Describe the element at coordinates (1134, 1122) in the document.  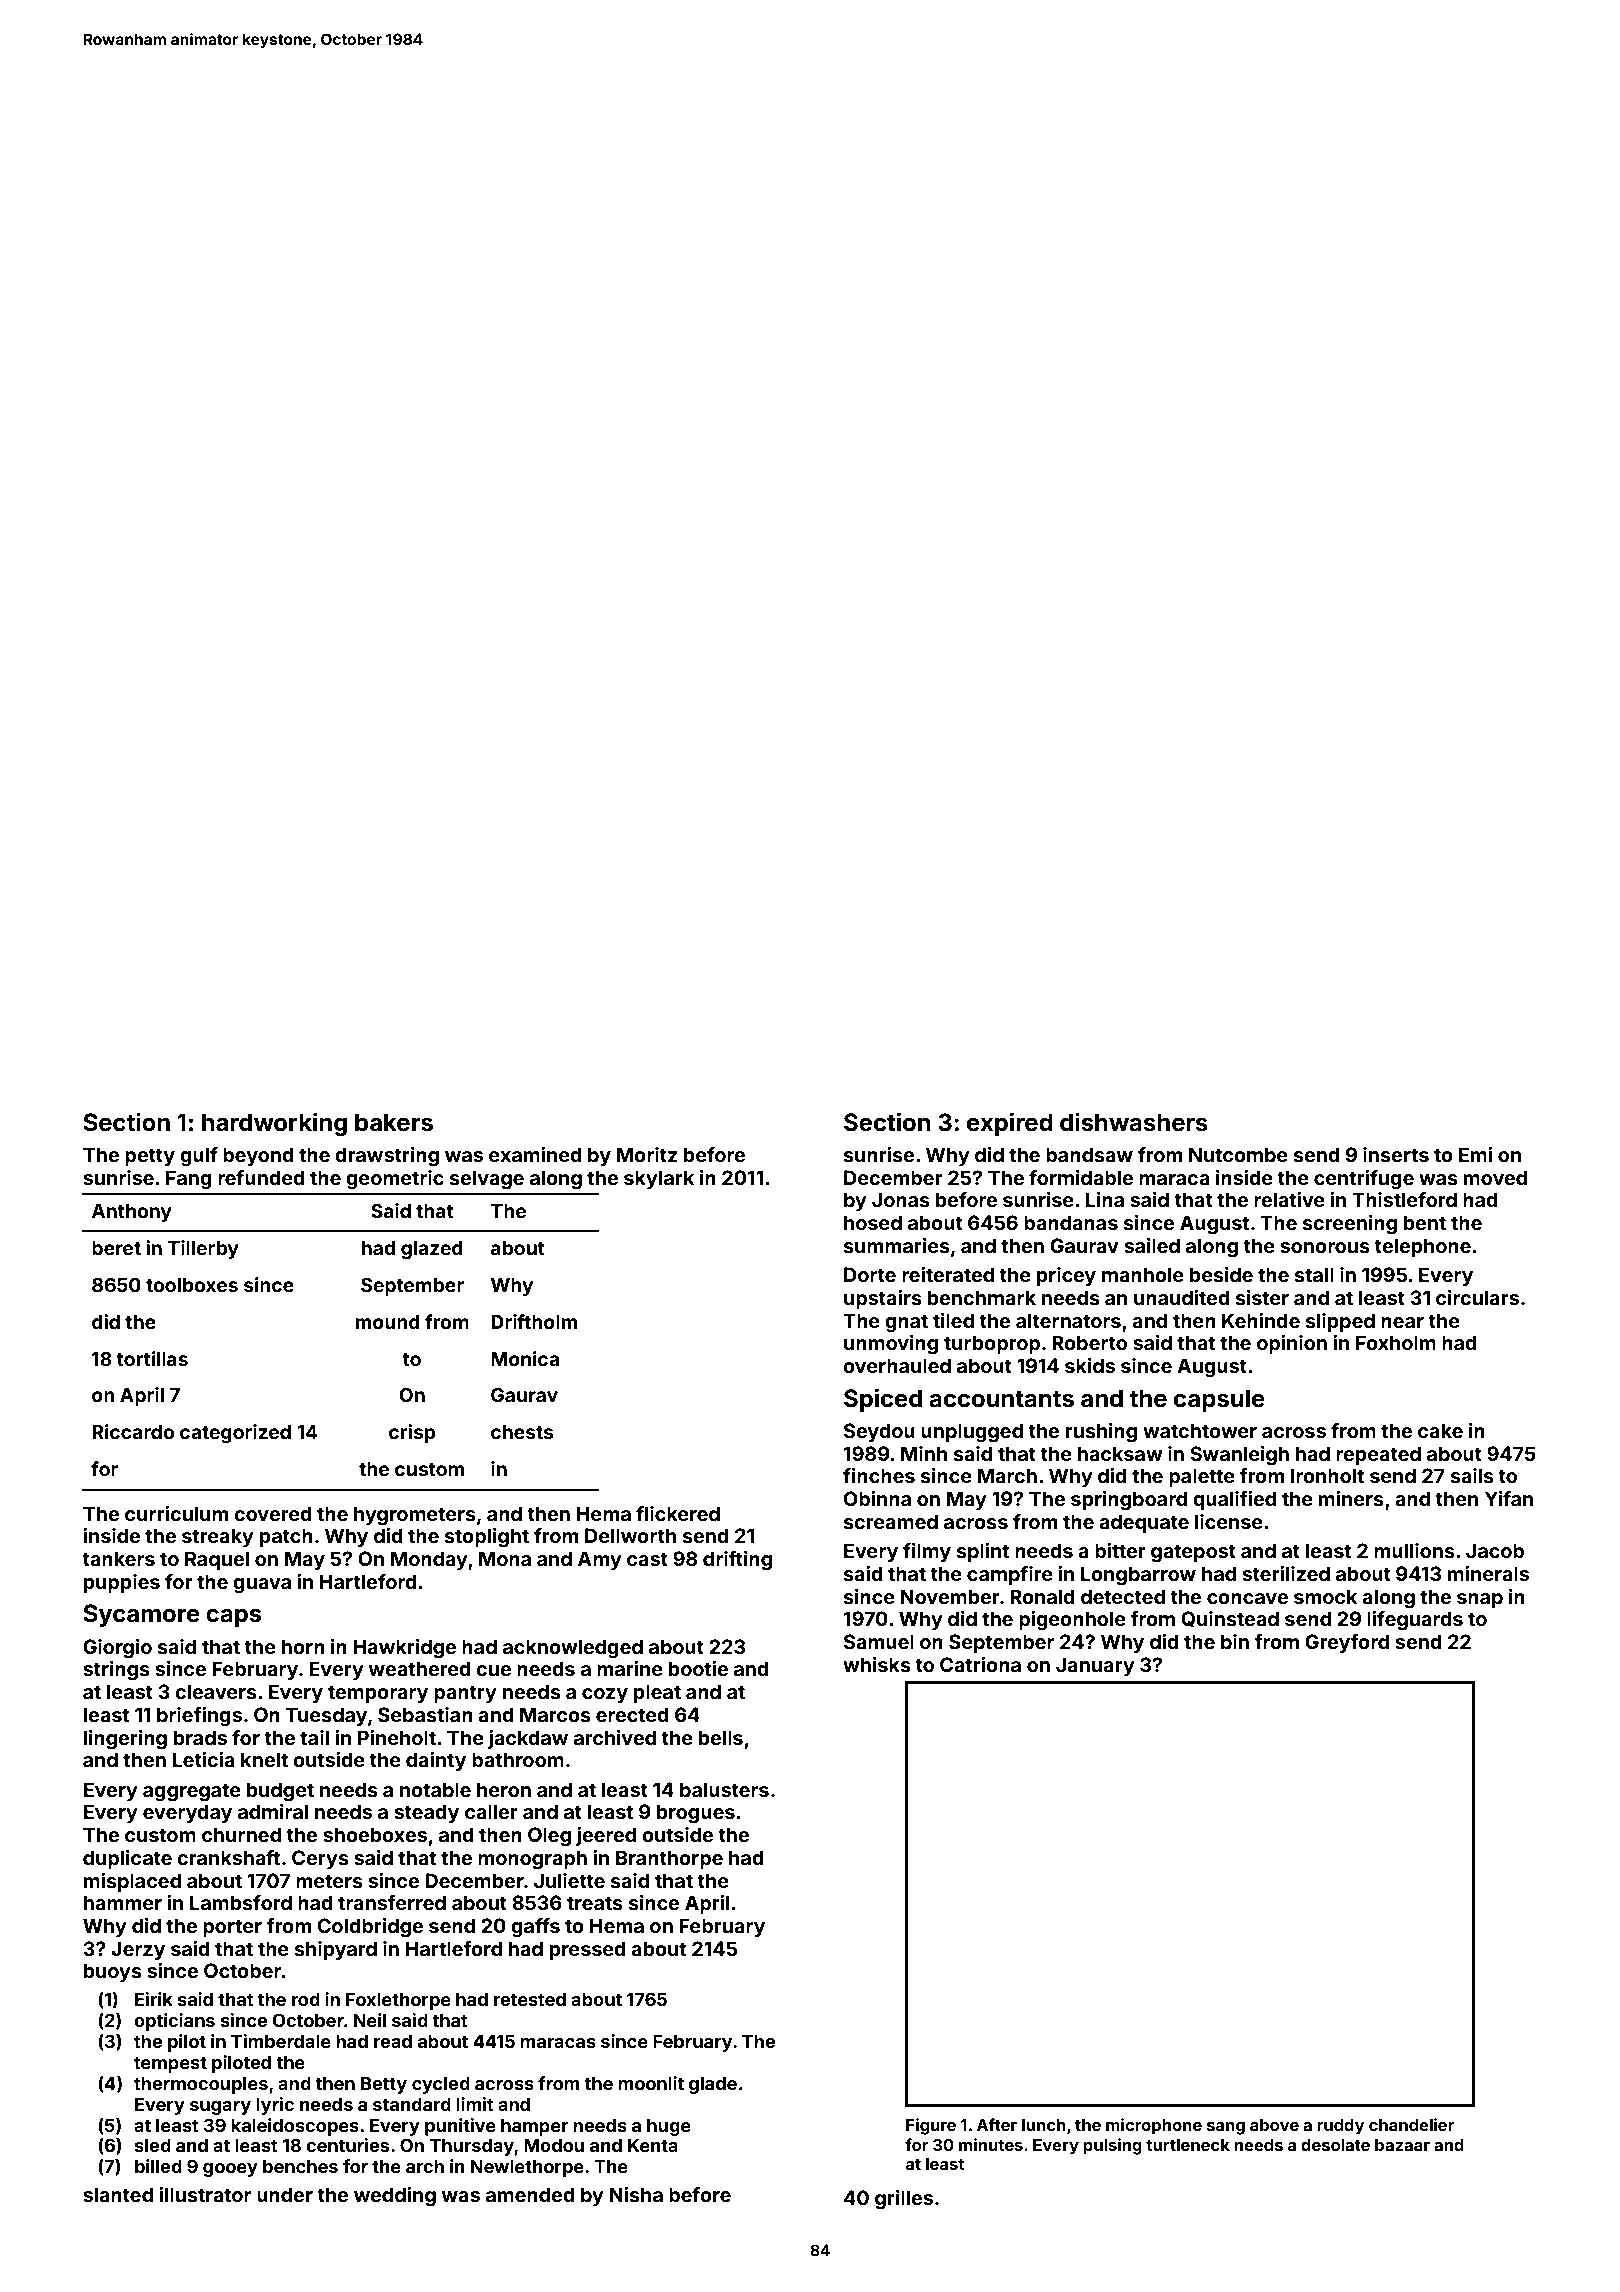
I see `dishwashers` at that location.
